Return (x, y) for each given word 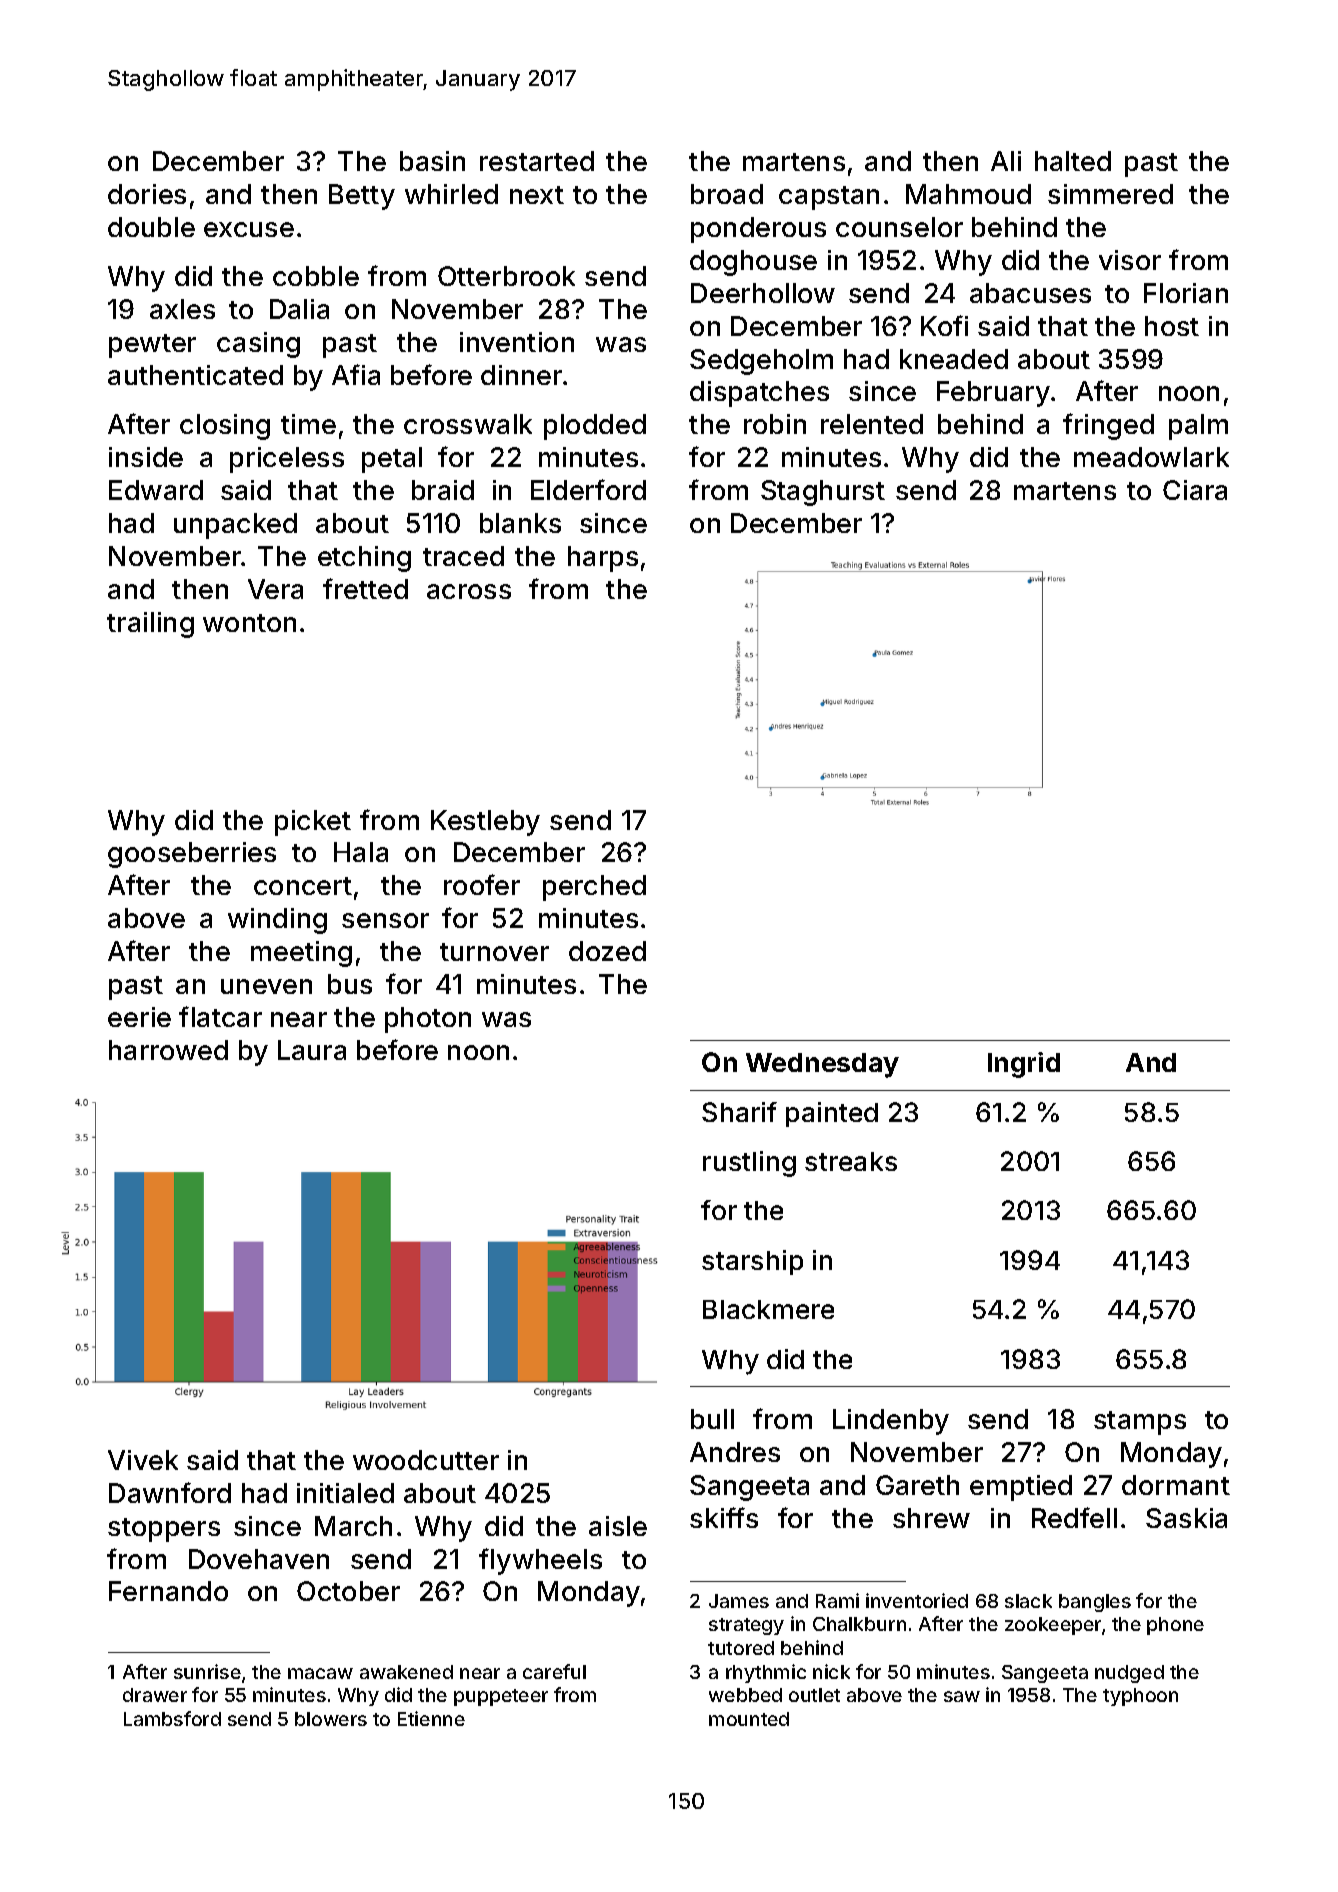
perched (594, 888)
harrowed (168, 1050)
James (739, 1601)
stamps (1140, 1423)
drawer (155, 1695)
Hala (361, 852)
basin (432, 161)
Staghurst (823, 493)
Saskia (1186, 1518)
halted (1073, 161)
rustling (749, 1164)
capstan (829, 198)
